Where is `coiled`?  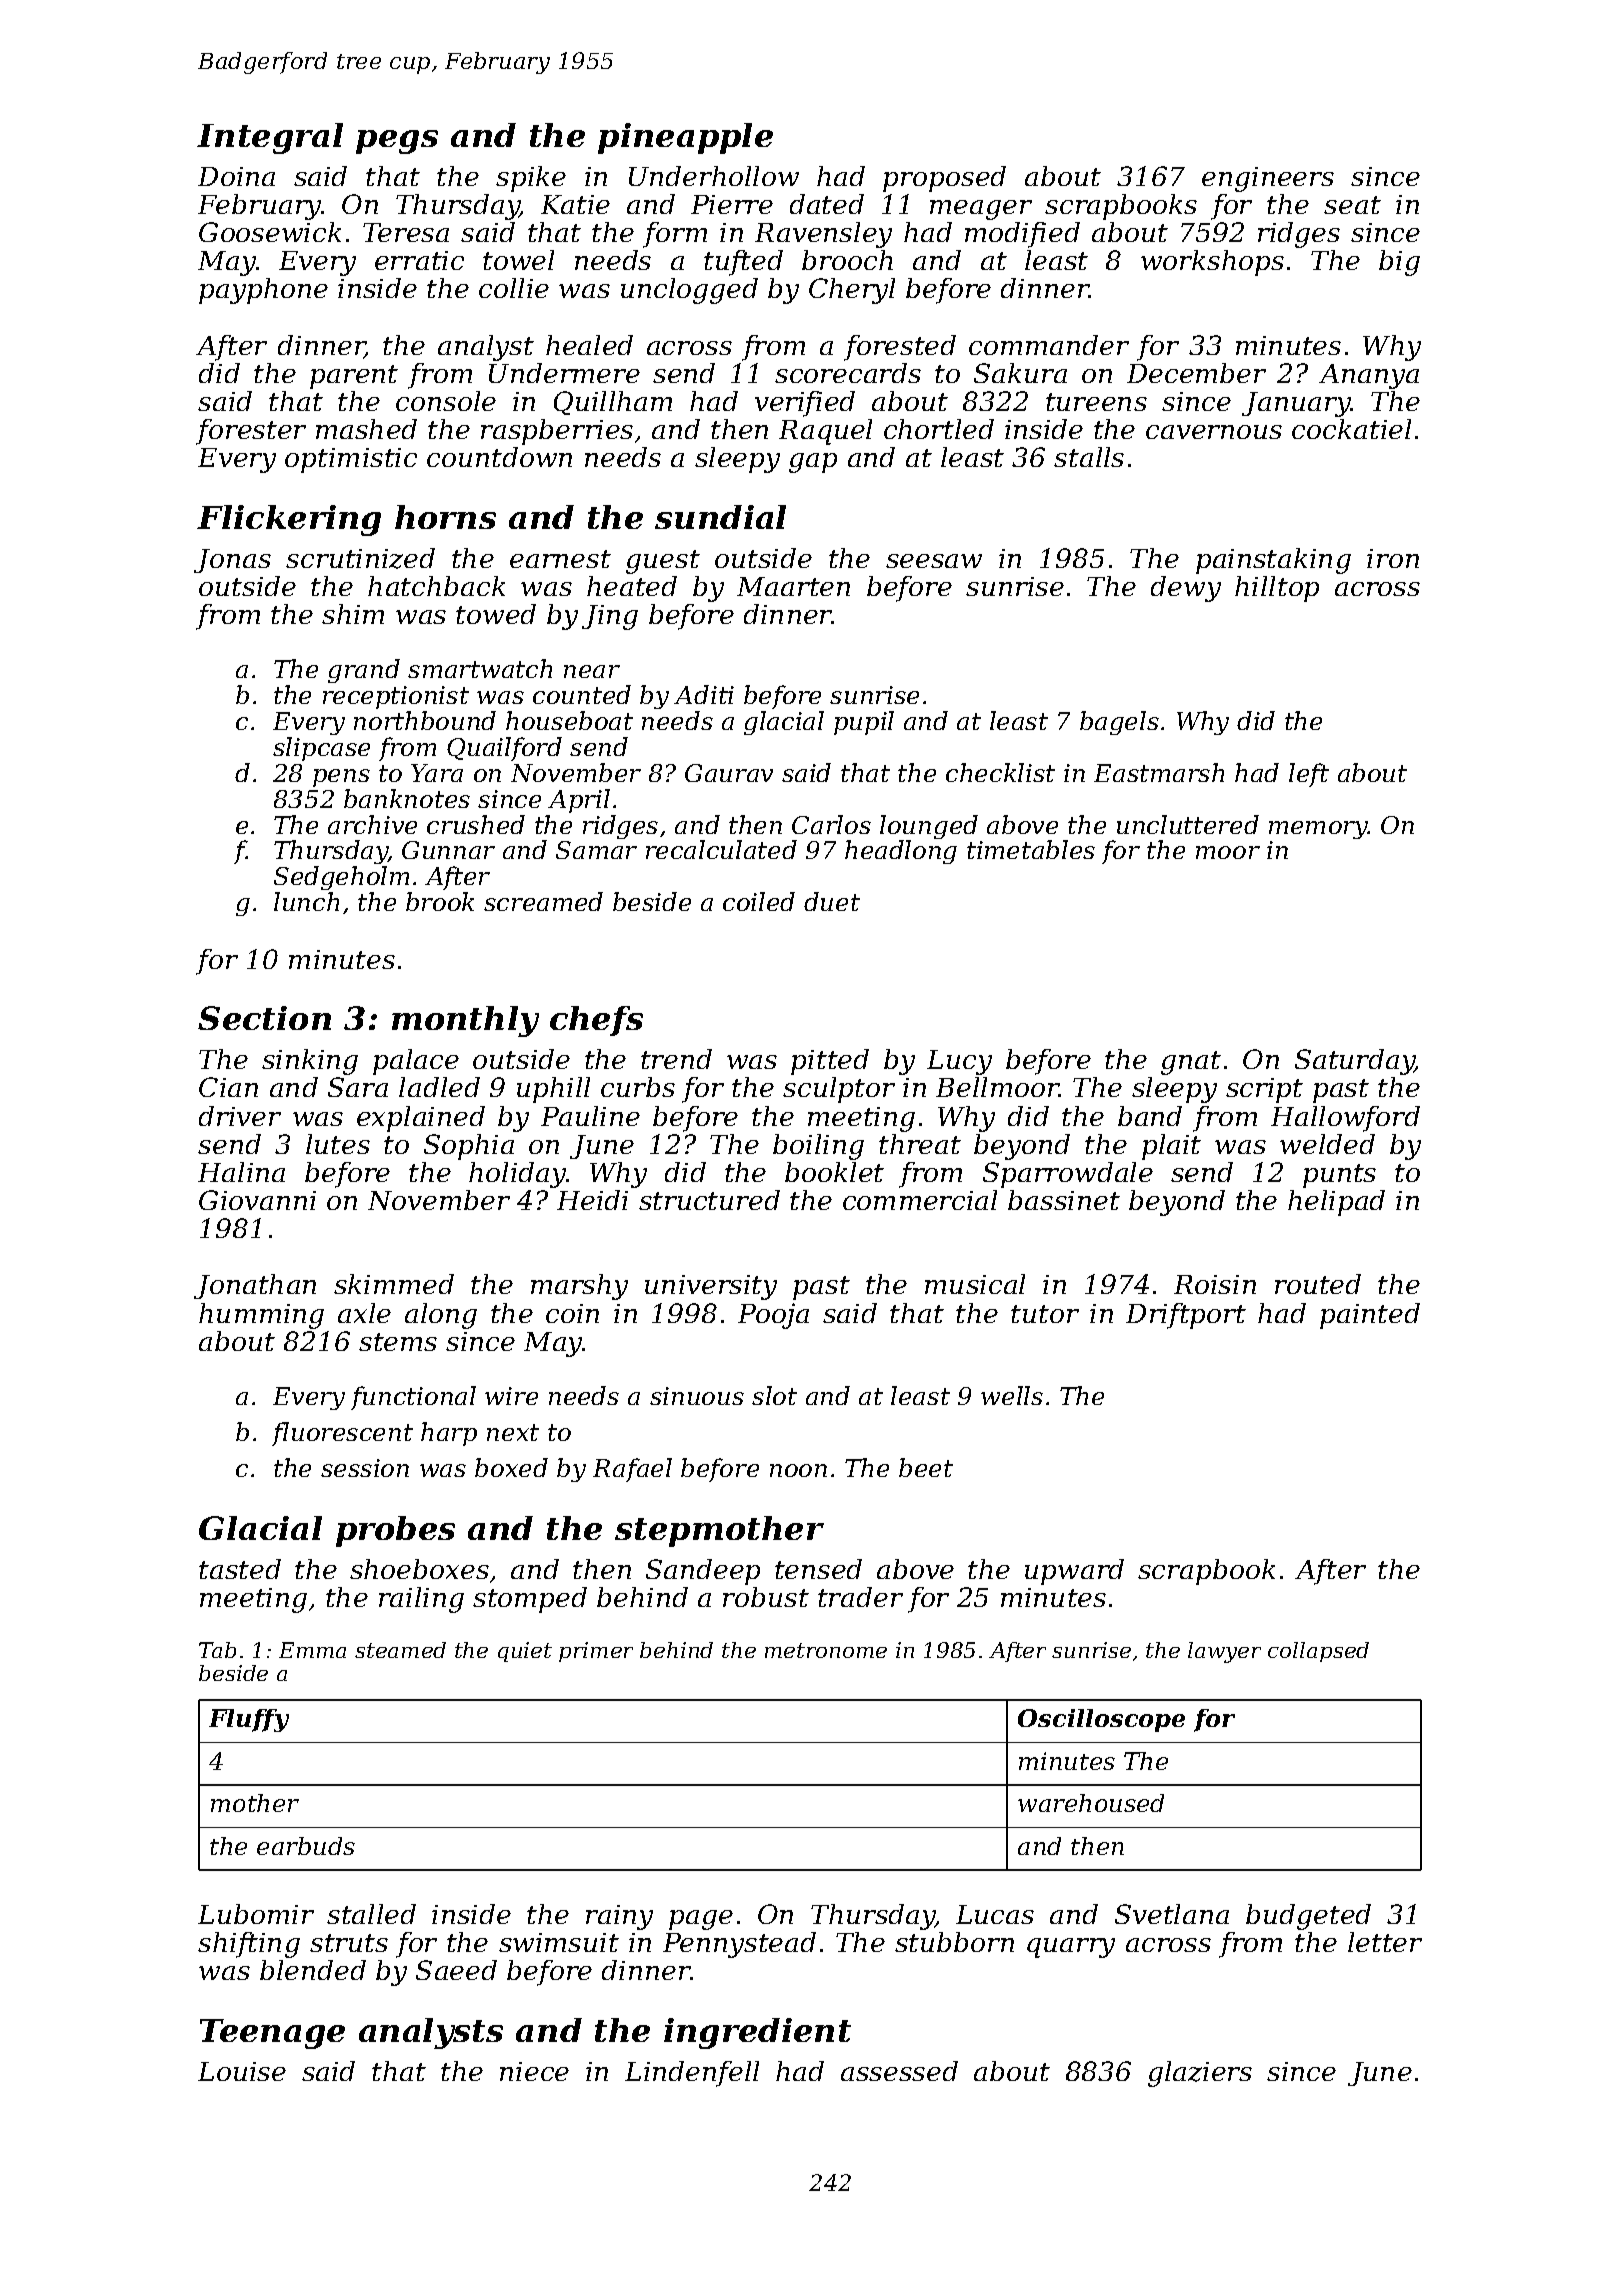 coiled is located at coordinates (759, 901).
